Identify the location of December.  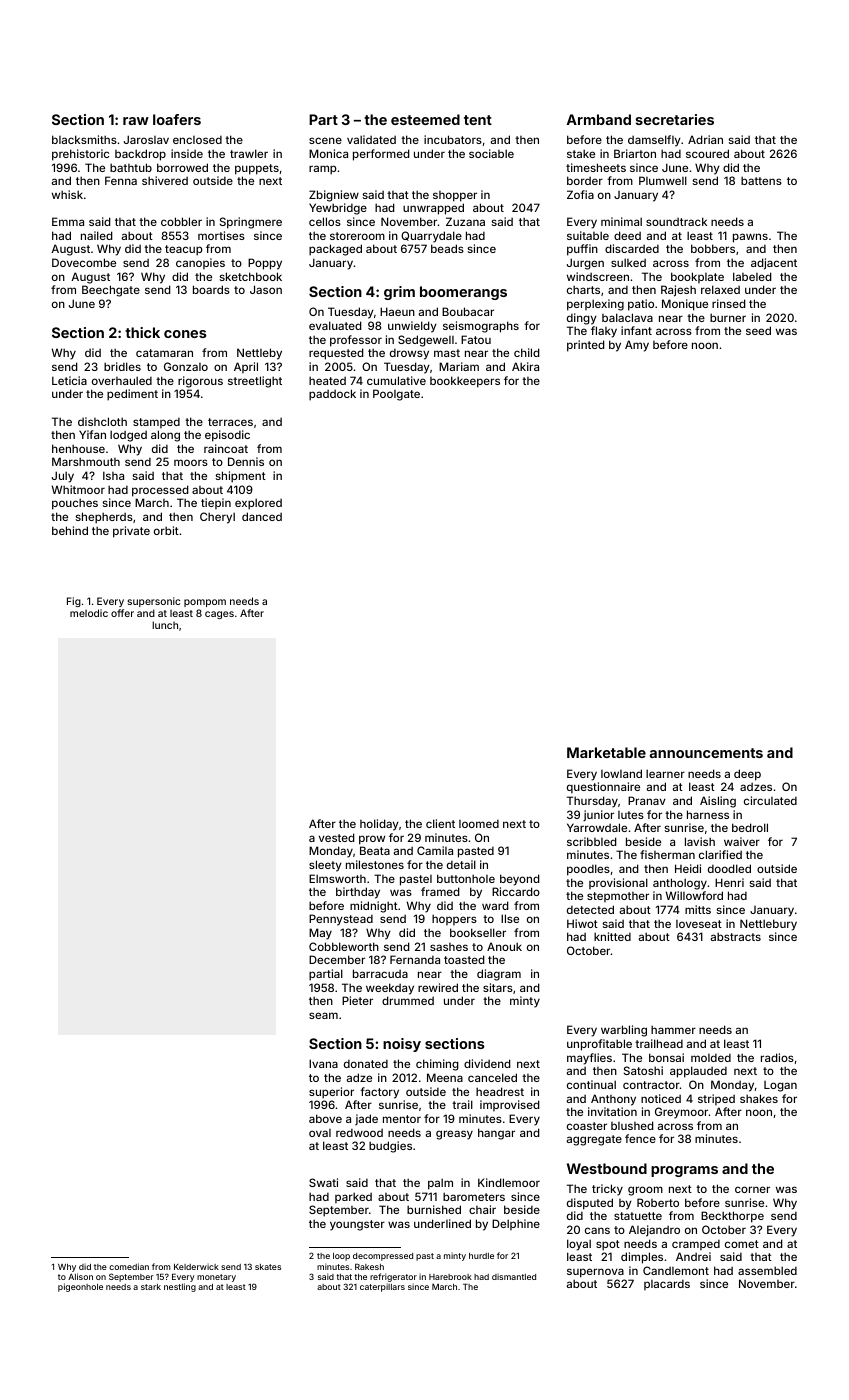
(337, 959).
